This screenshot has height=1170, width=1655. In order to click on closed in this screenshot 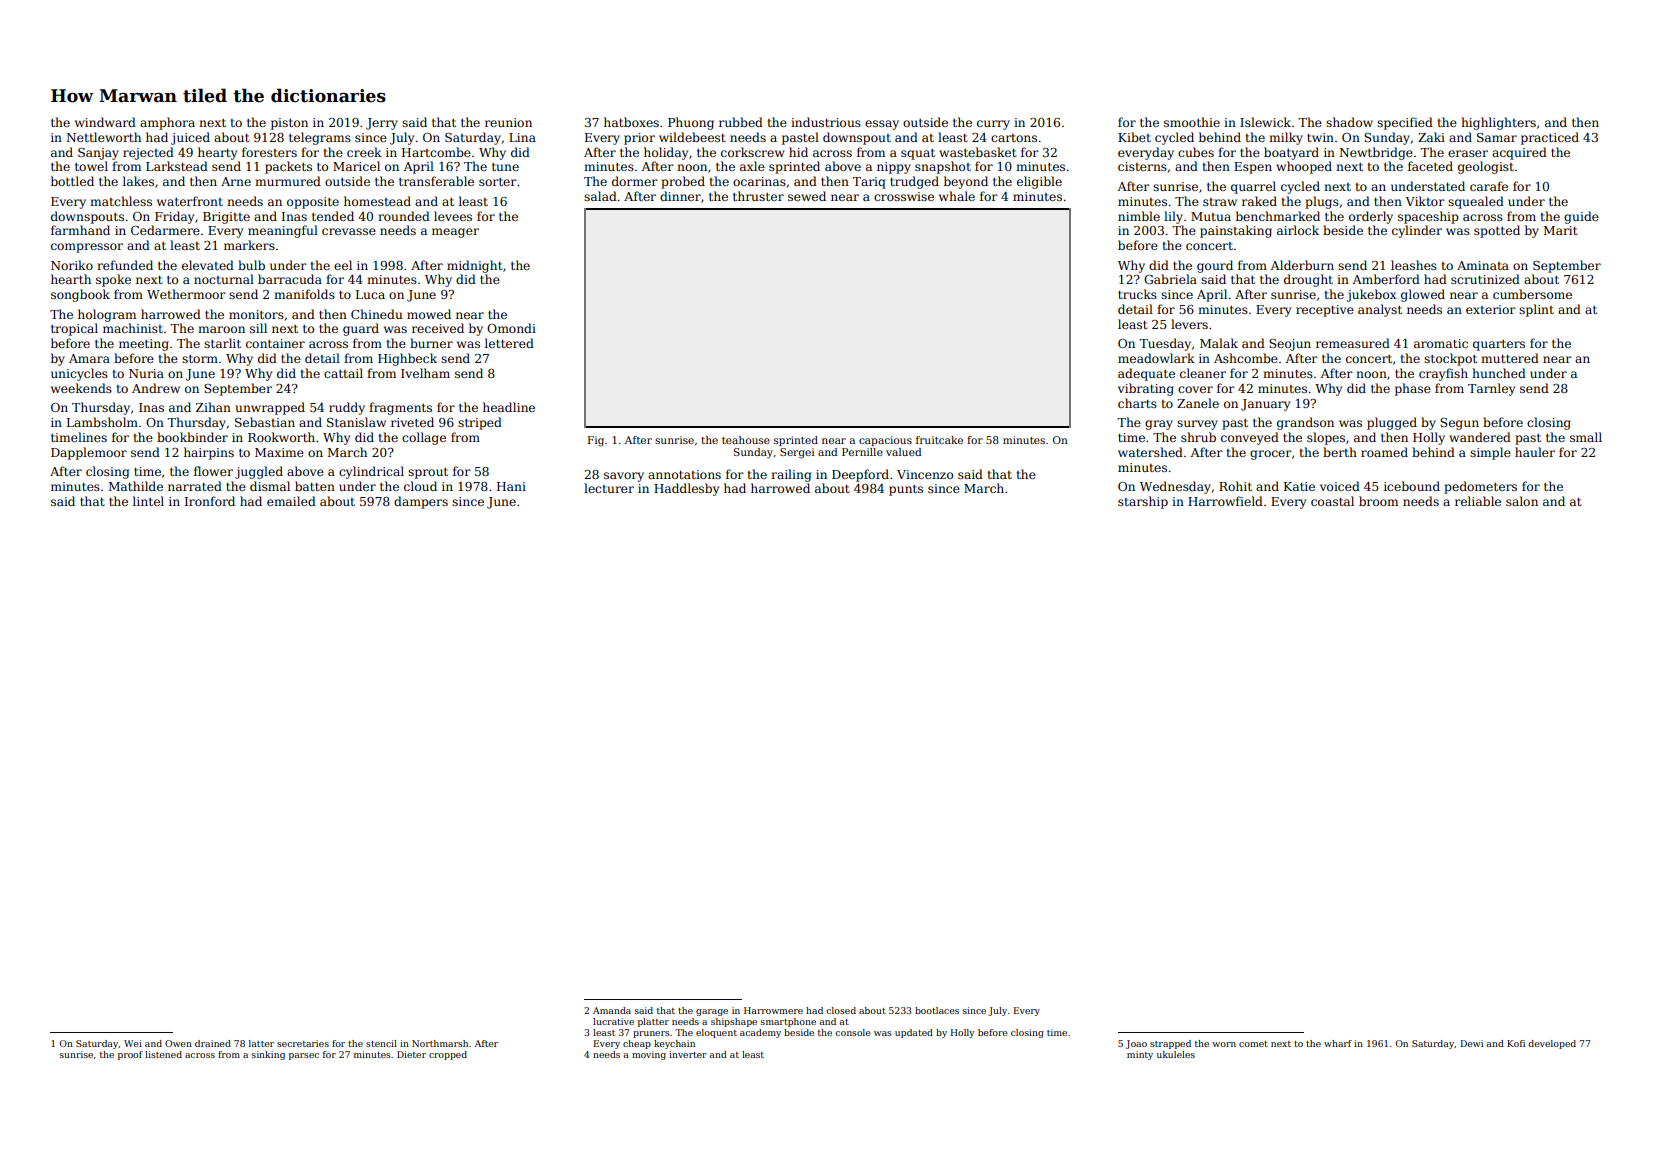, I will do `click(841, 1010)`.
